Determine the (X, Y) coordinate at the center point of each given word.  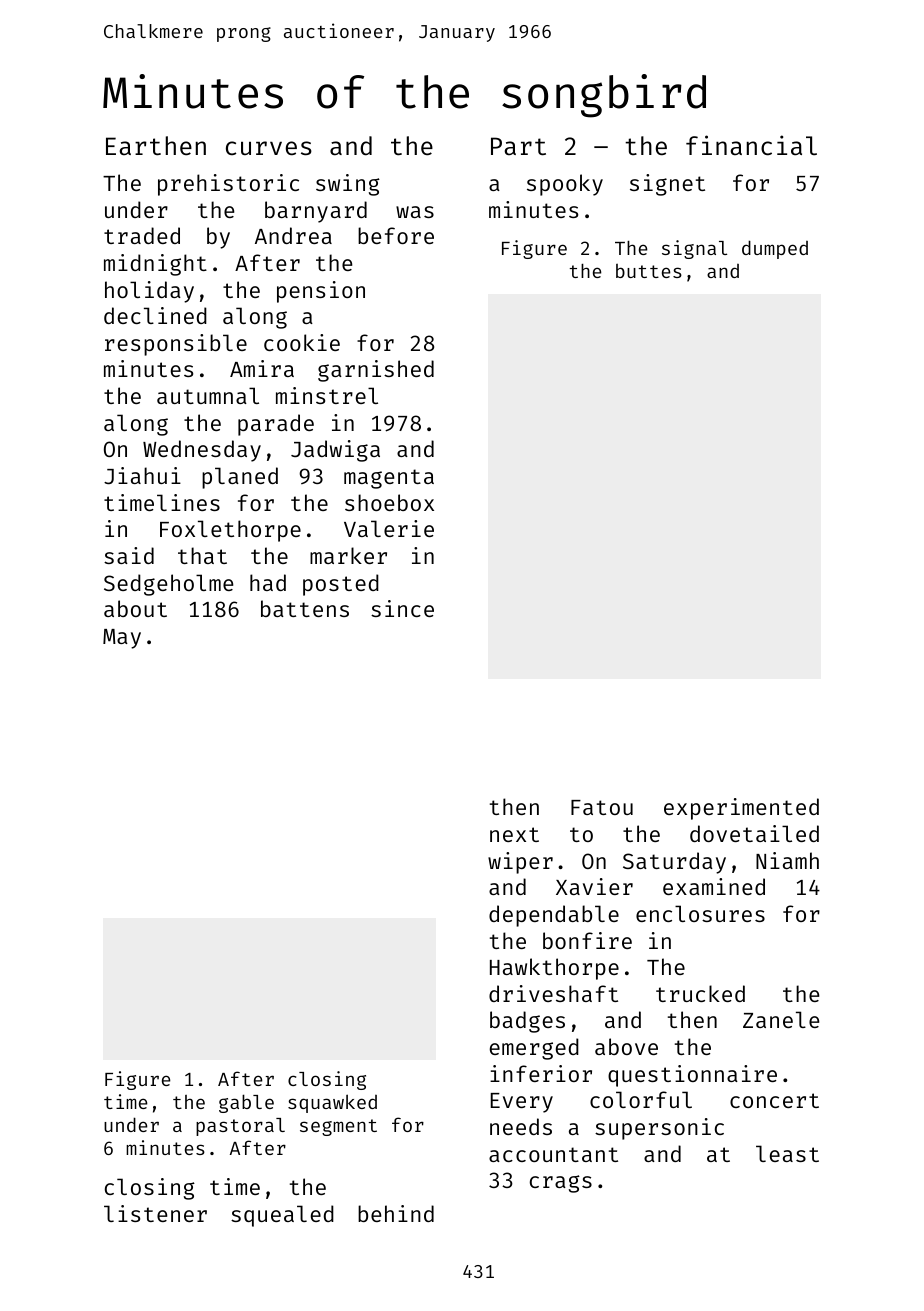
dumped (775, 249)
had (268, 582)
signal (694, 249)
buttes (649, 271)
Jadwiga (335, 451)
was (415, 212)
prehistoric (228, 185)
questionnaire (692, 1076)
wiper (520, 863)
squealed (282, 1216)
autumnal (208, 395)
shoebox (389, 502)
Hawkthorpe (554, 969)
